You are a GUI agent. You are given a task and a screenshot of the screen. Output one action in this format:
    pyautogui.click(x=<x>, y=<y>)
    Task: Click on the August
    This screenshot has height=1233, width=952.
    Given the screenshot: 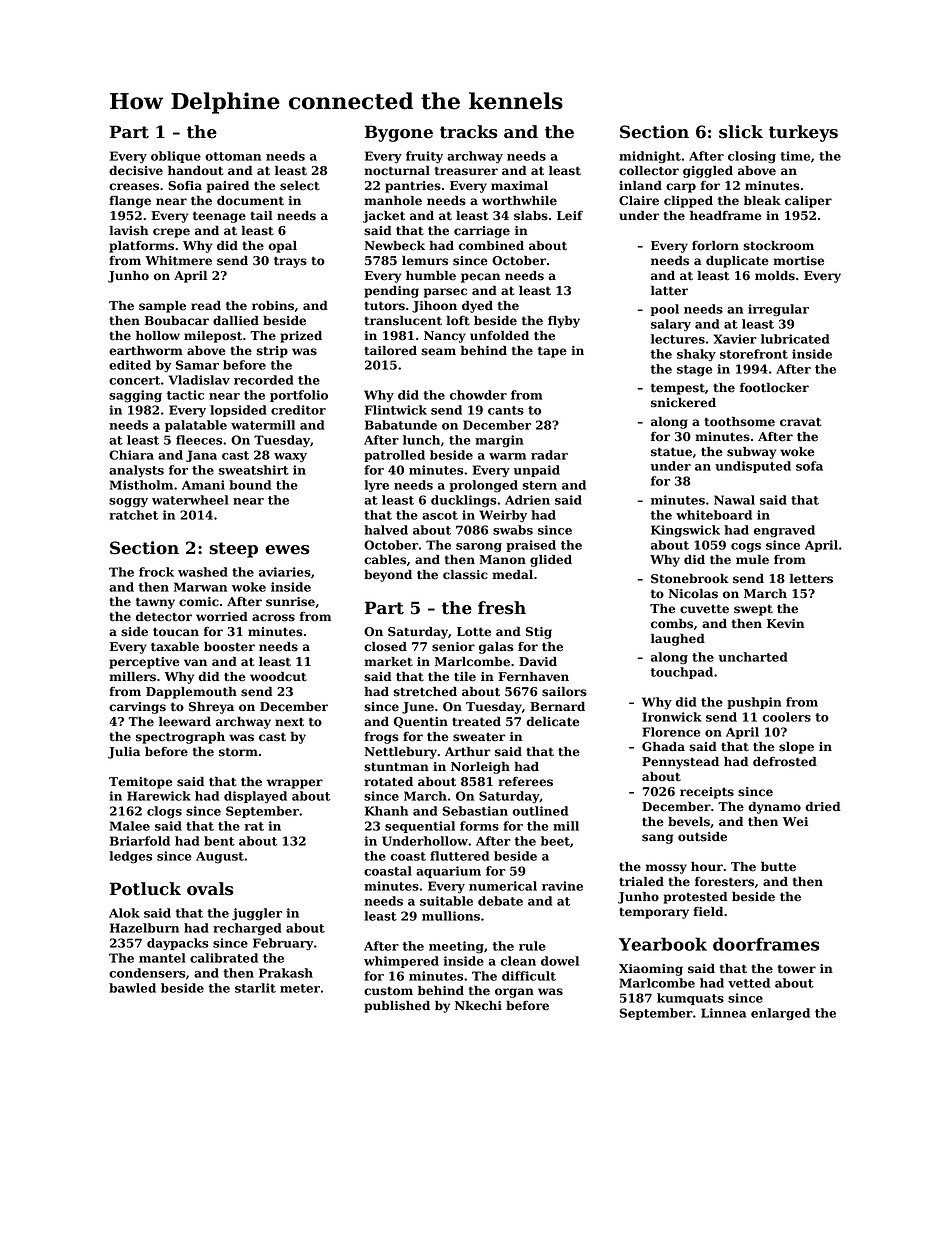 What is the action you would take?
    pyautogui.click(x=220, y=857)
